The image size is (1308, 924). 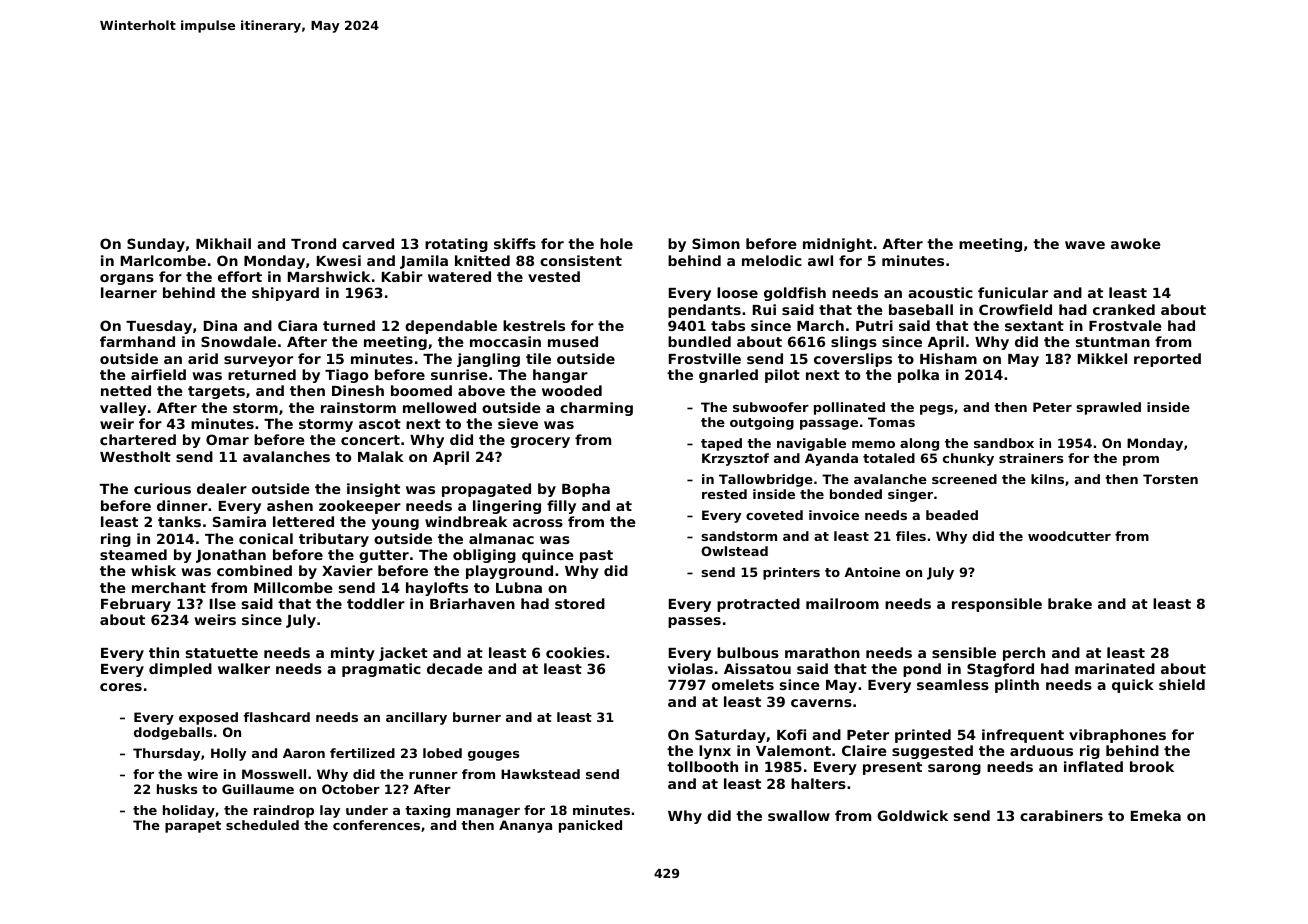 I want to click on conferences, so click(x=376, y=825).
